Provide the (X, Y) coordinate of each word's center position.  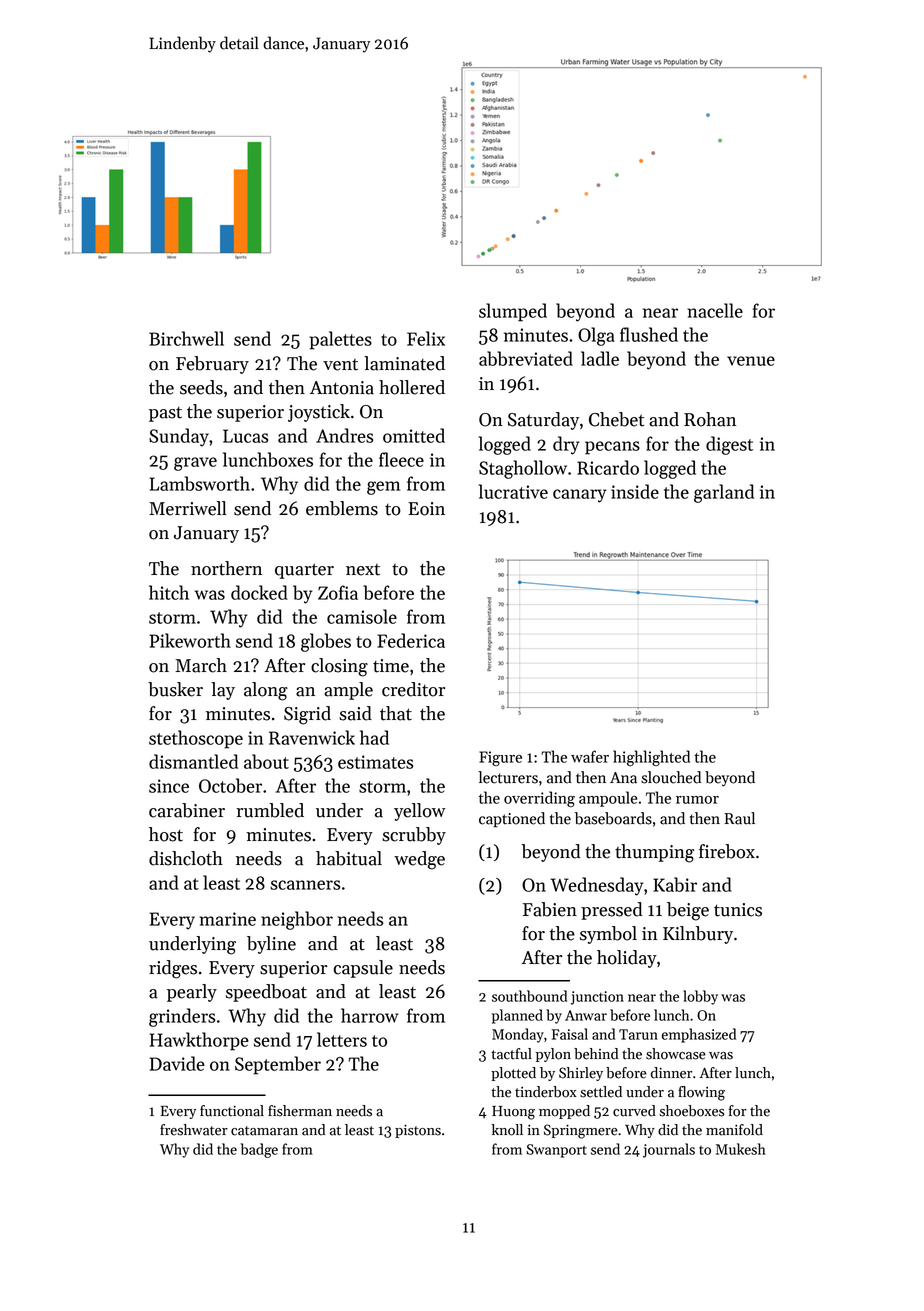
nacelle (715, 310)
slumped (513, 312)
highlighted (651, 758)
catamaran (264, 1131)
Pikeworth (190, 640)
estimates (375, 762)
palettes (340, 340)
